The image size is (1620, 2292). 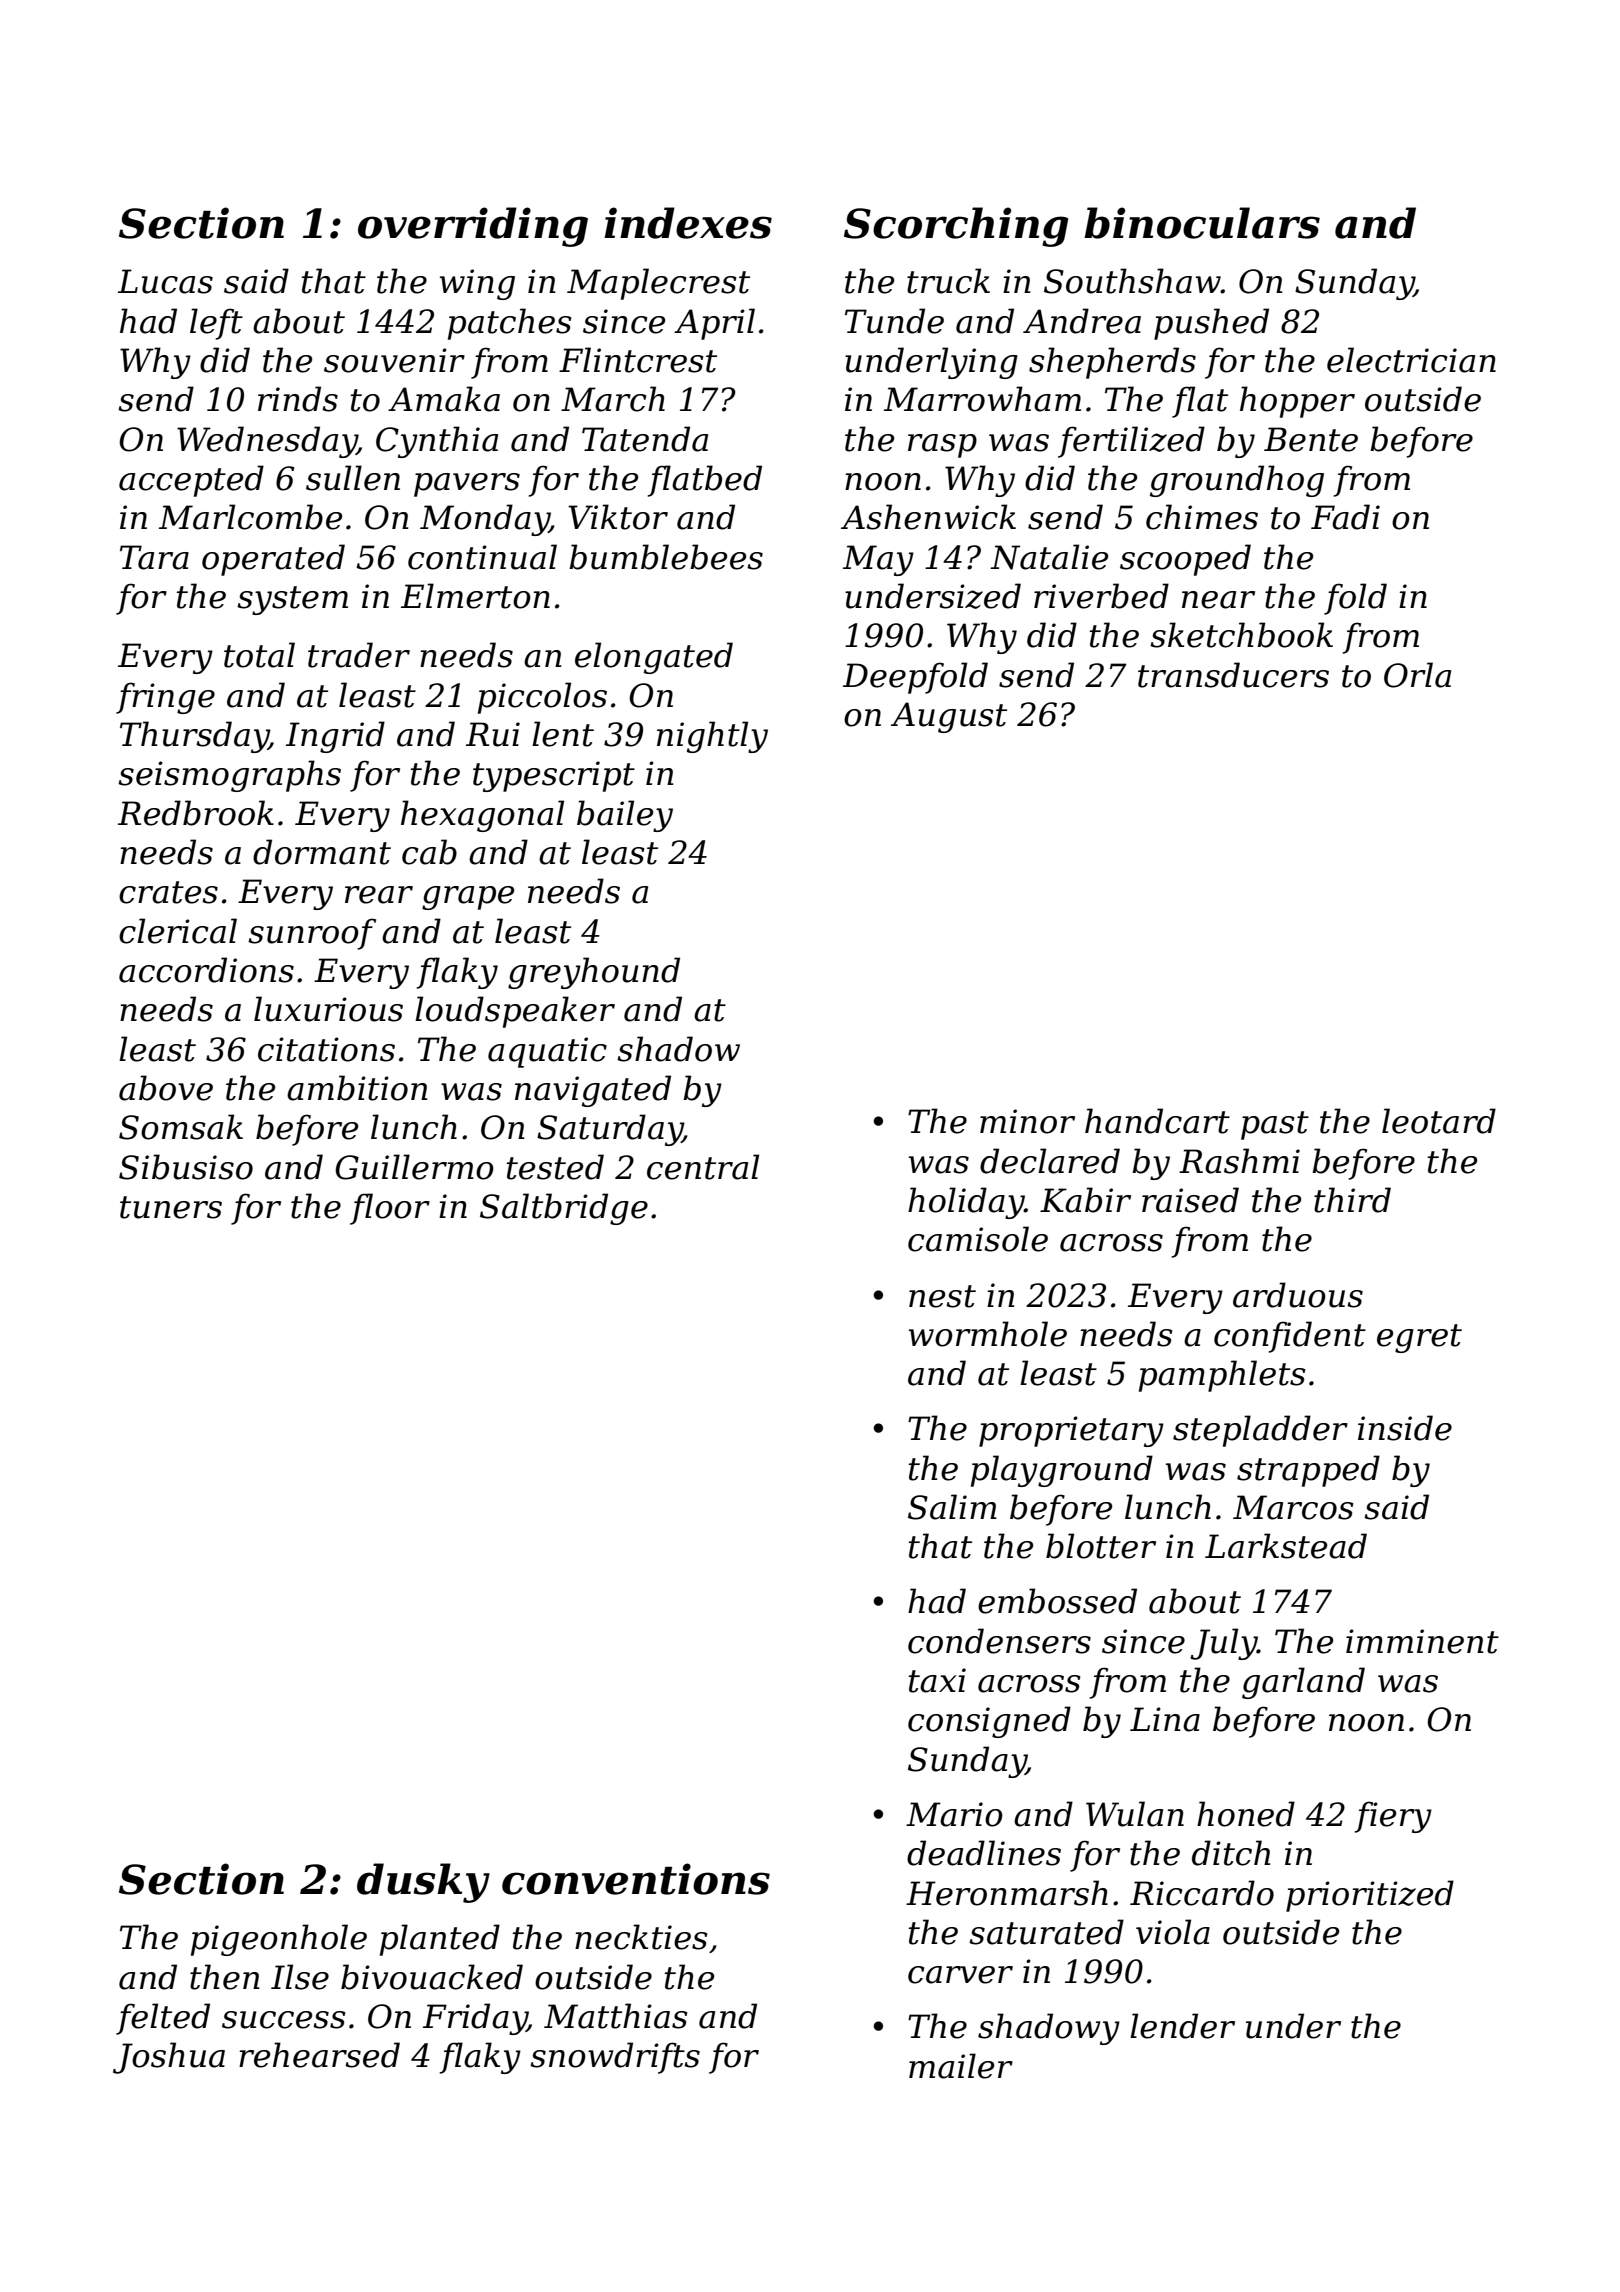 I want to click on Viktor, so click(x=618, y=517).
